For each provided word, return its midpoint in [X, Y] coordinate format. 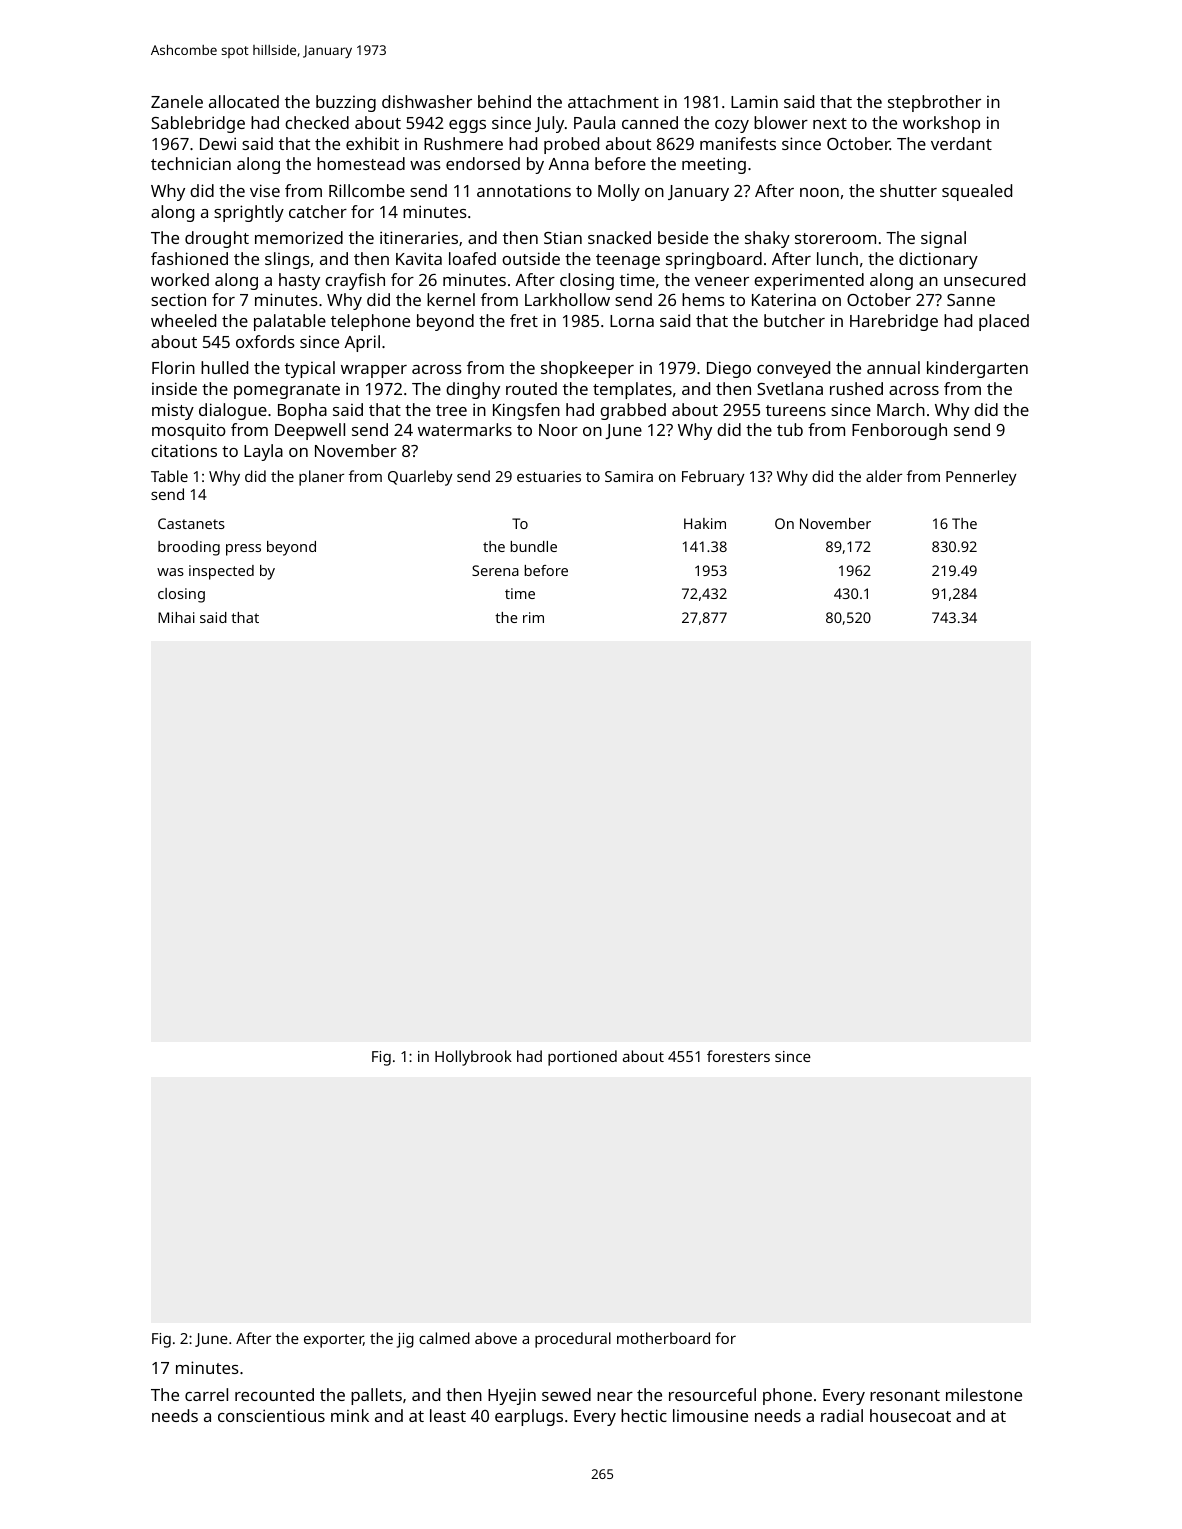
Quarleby [420, 478]
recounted [274, 1394]
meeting [714, 165]
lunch [837, 258]
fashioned [189, 258]
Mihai [176, 617]
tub [790, 429]
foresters [738, 1056]
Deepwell [310, 431]
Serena [495, 570]
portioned [582, 1058]
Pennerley [981, 478]
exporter [334, 1341]
